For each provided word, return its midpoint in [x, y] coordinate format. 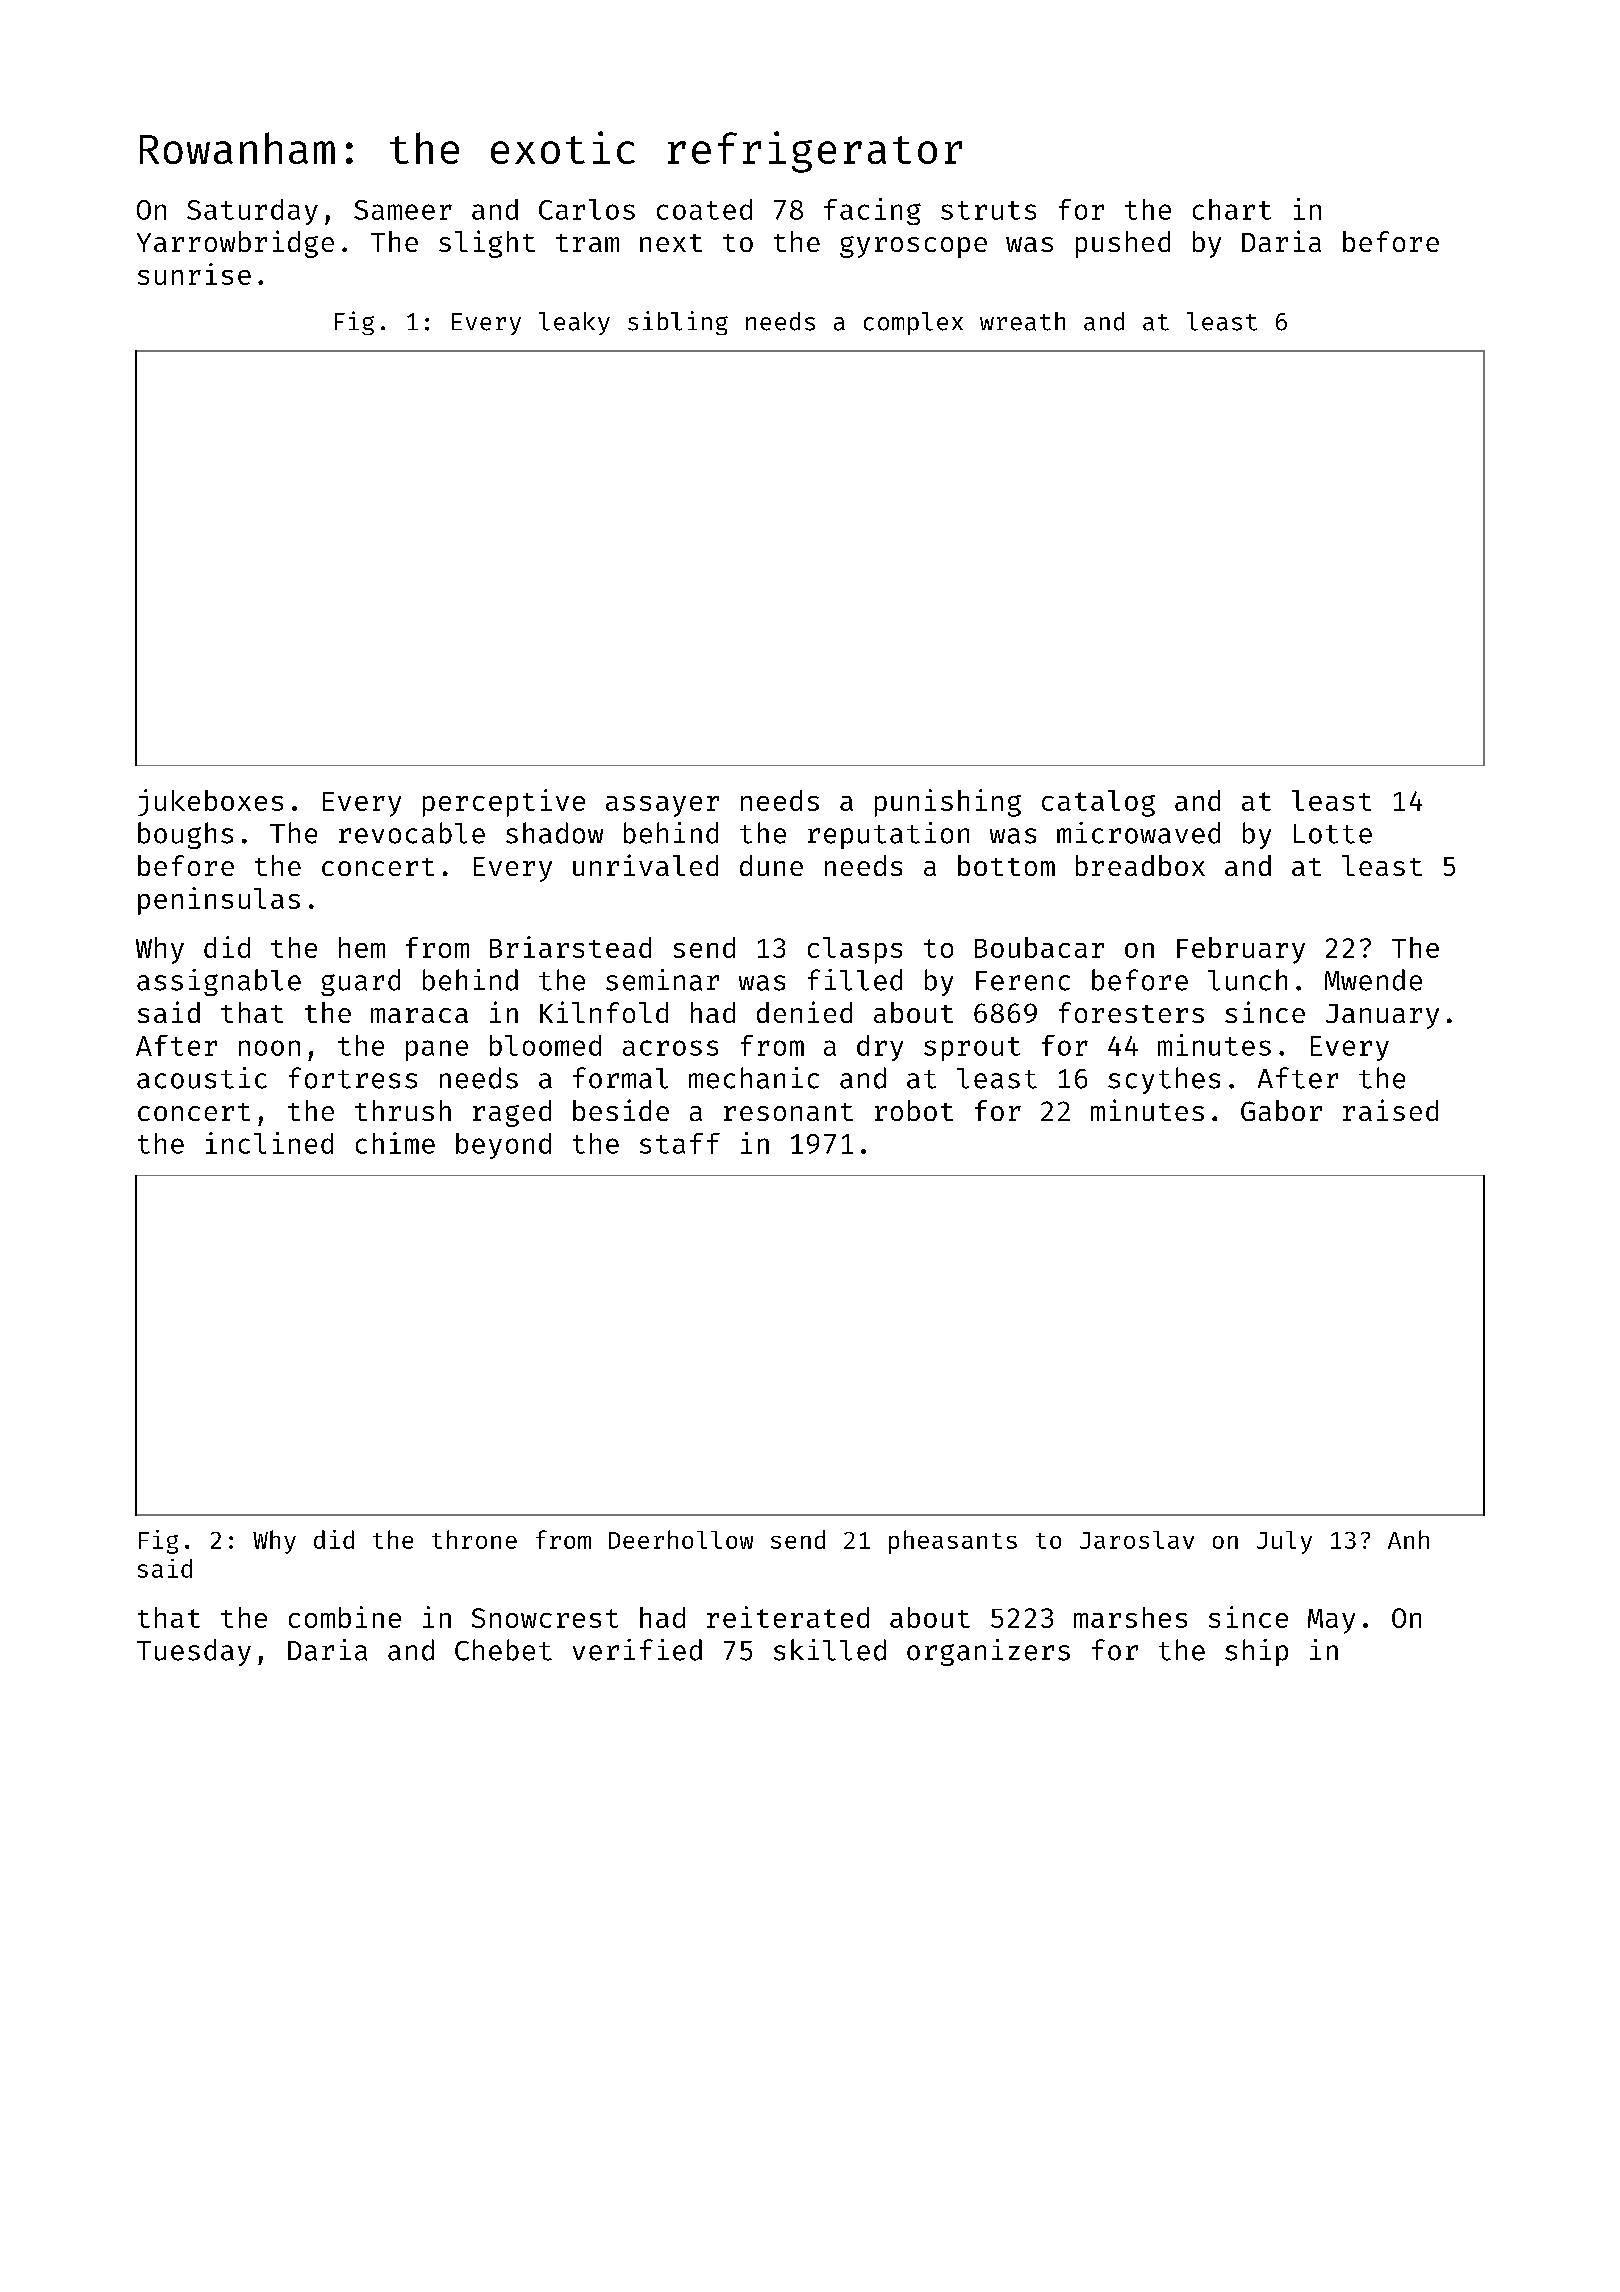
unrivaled [645, 865]
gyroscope [913, 247]
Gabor [1281, 1110]
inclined [269, 1143]
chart [1232, 209]
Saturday [252, 212]
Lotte [1333, 834]
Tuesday [194, 1652]
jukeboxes [210, 802]
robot [914, 1110]
